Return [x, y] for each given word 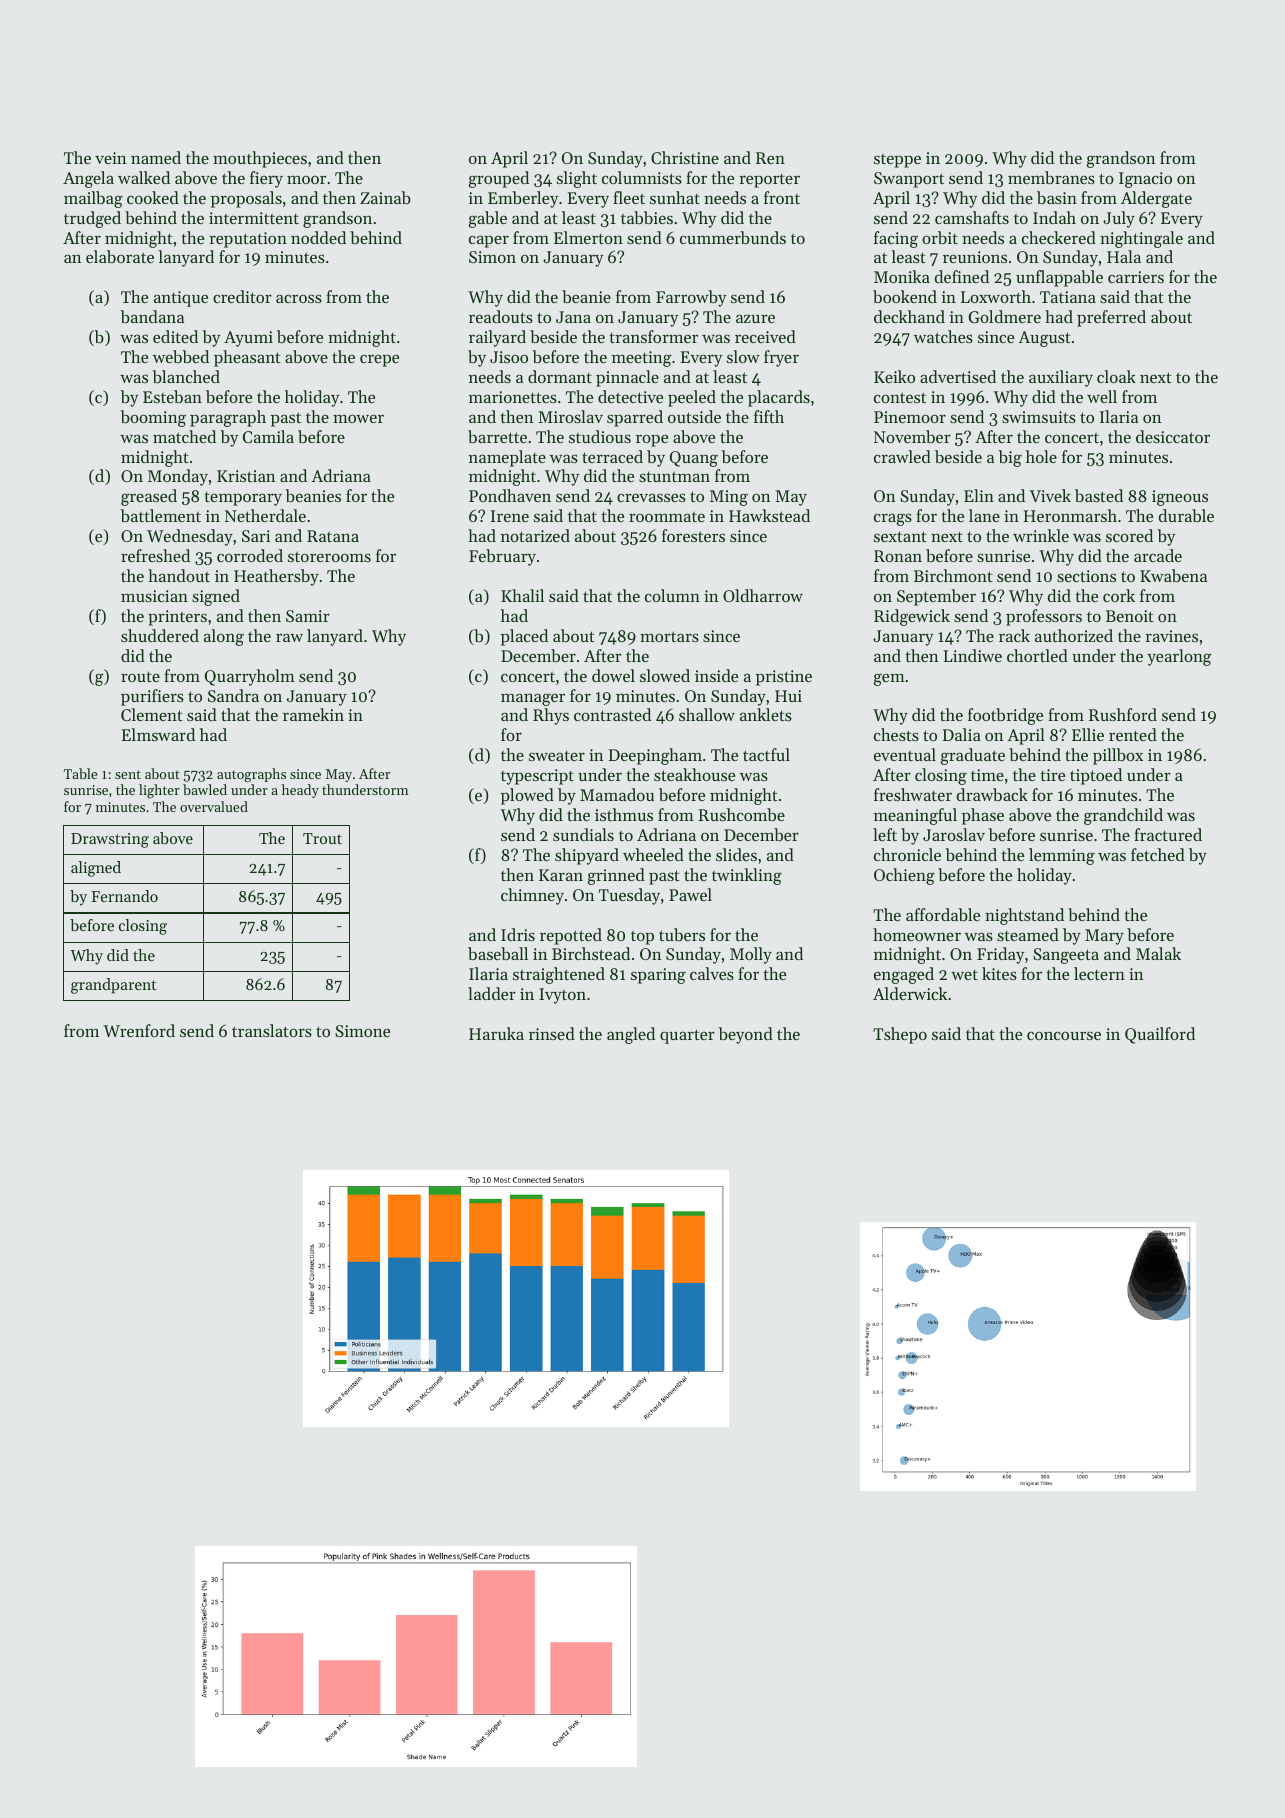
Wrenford [139, 1030]
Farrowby [691, 298]
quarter [687, 1036]
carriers [1136, 277]
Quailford [1160, 1035]
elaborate [120, 256]
